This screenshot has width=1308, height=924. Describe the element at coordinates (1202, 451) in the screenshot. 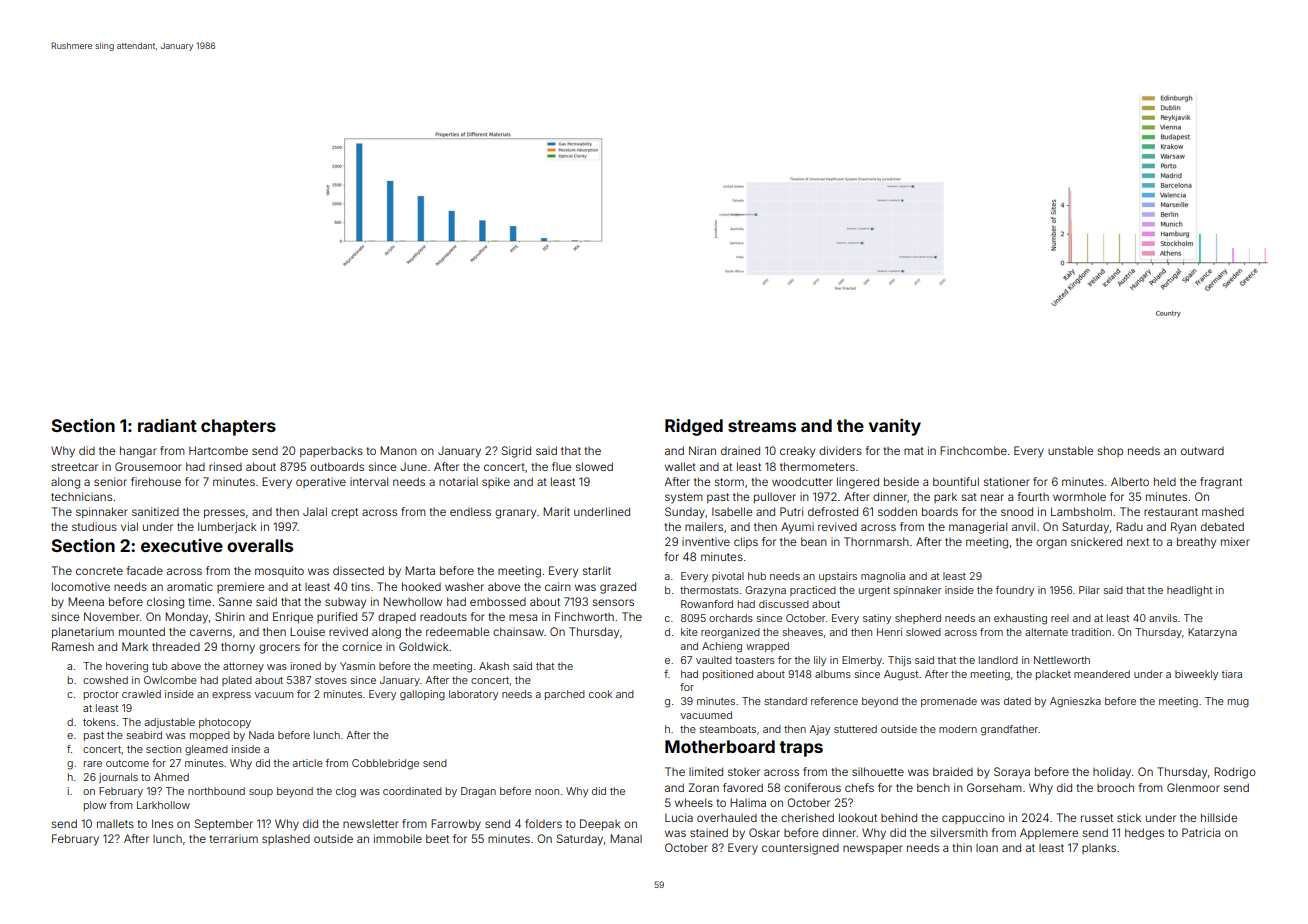

I see `outward` at that location.
